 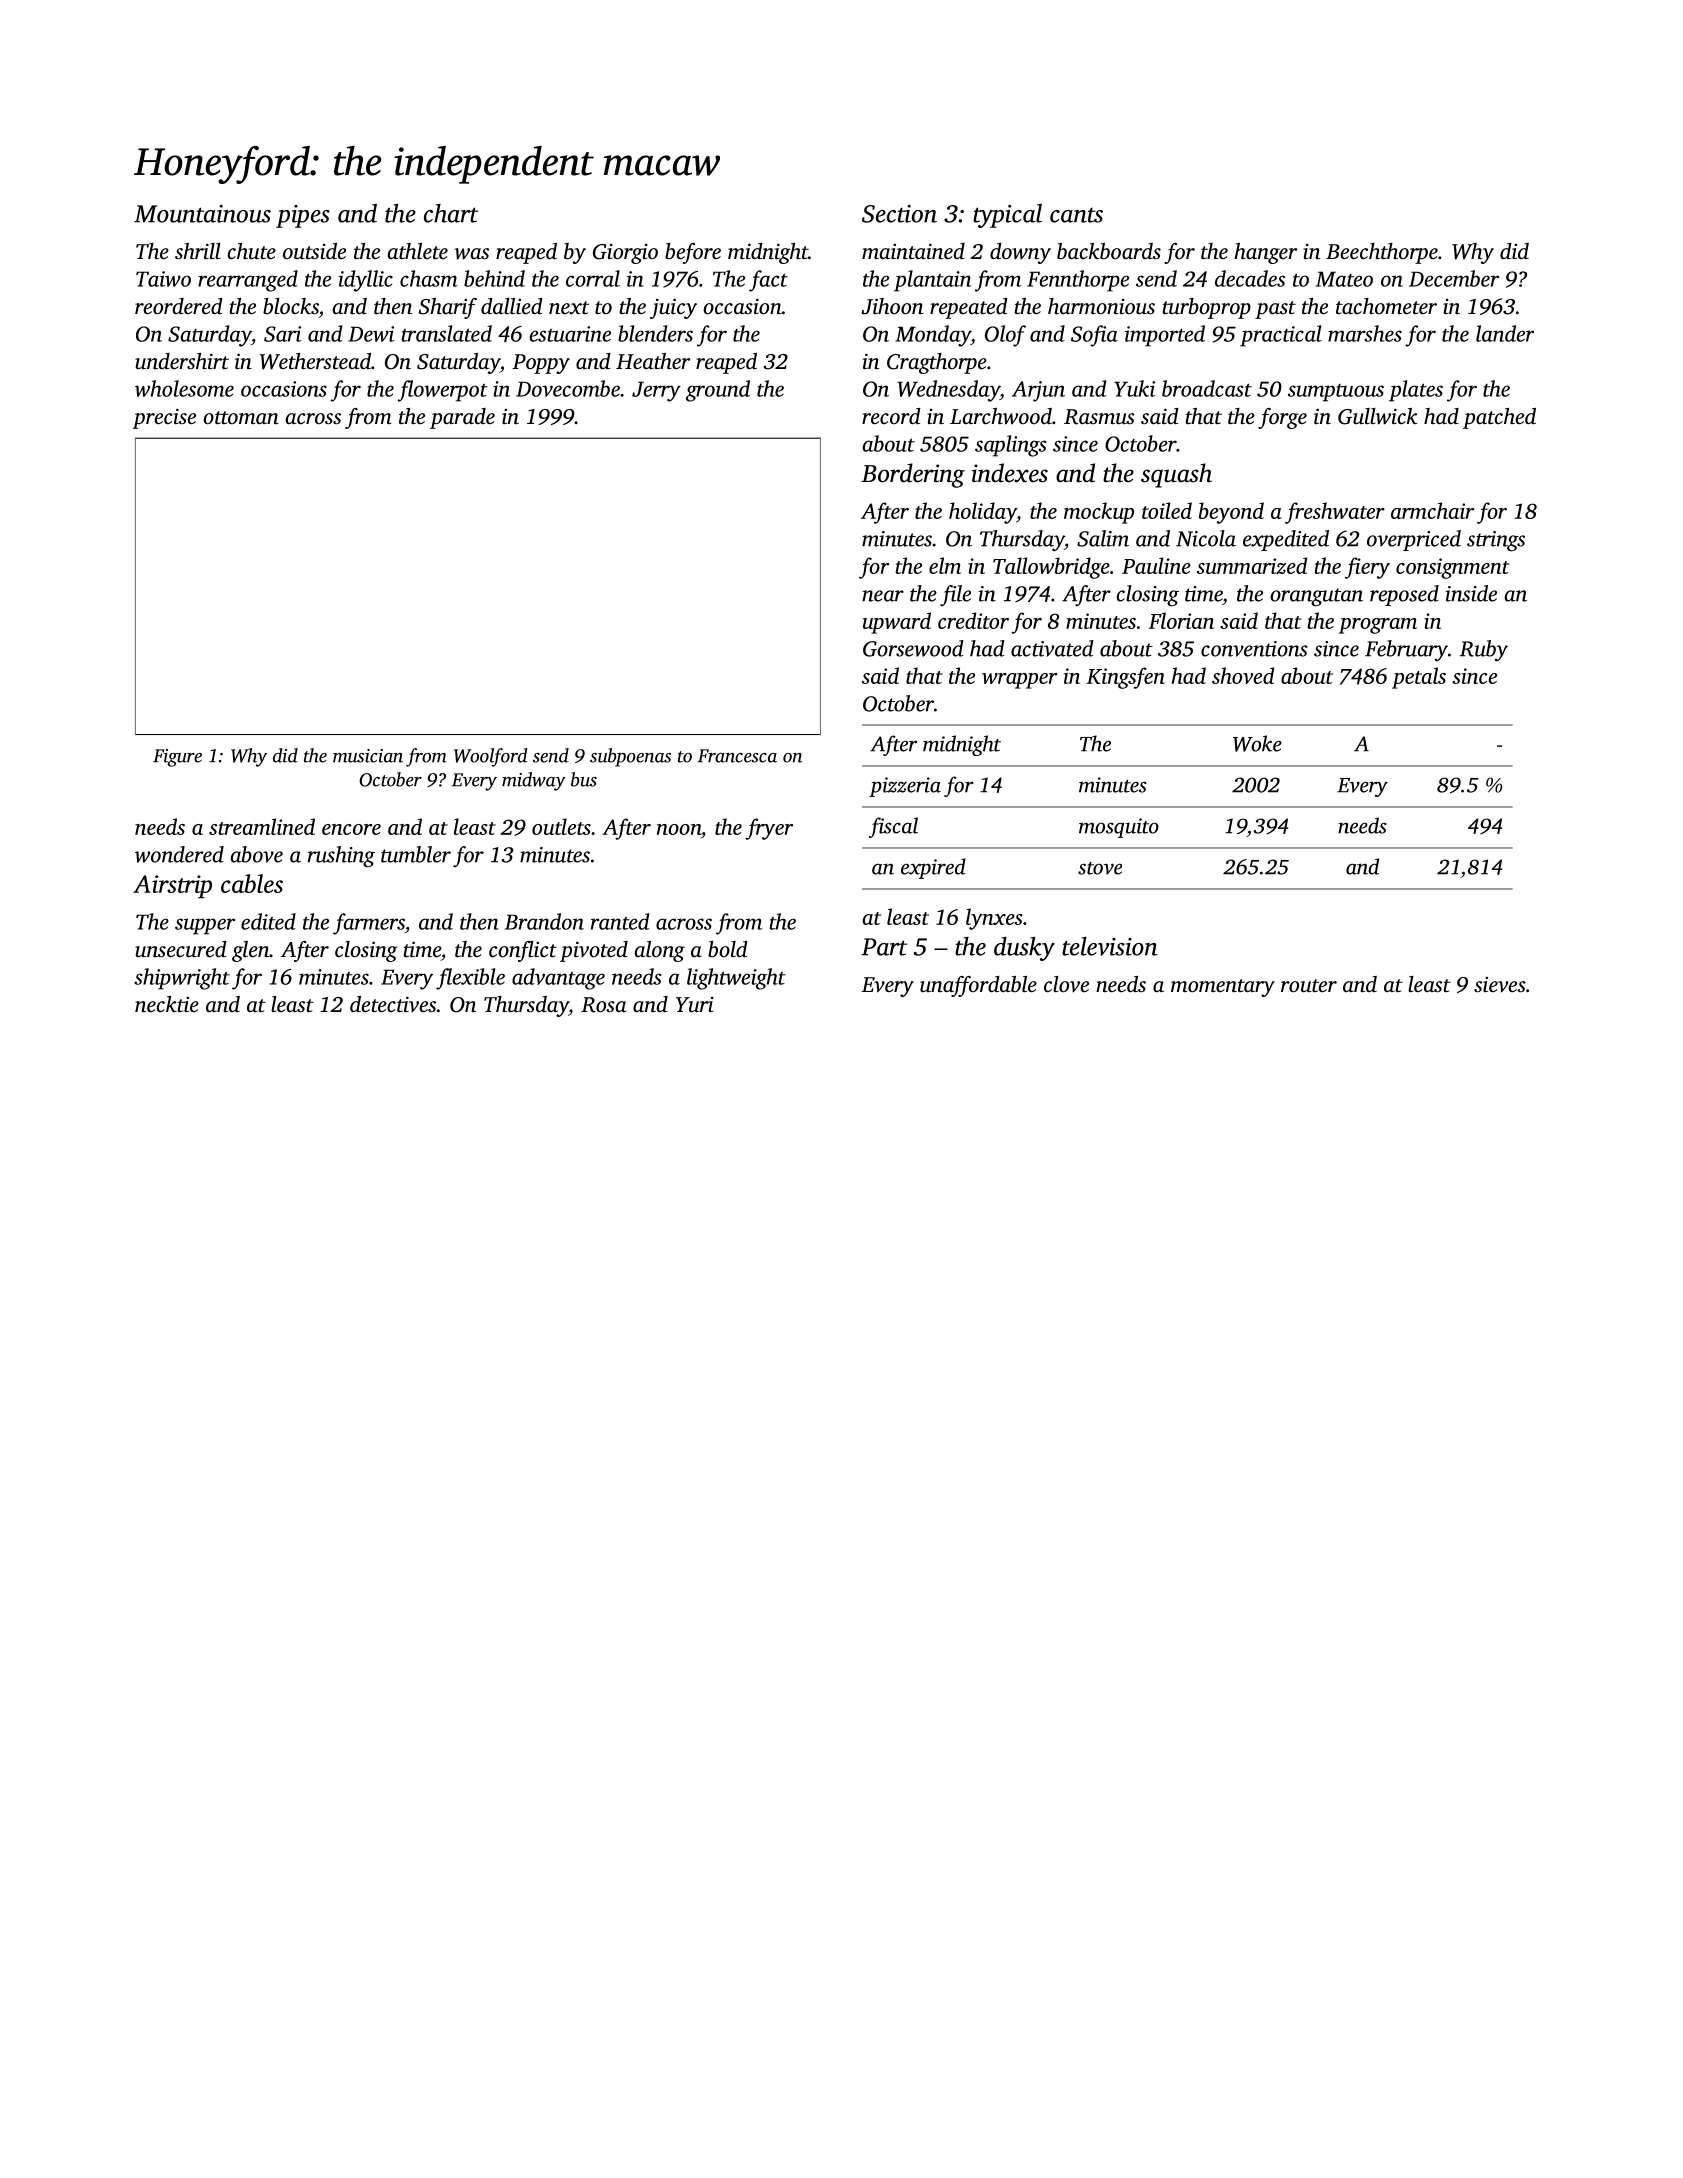 I want to click on parade, so click(x=462, y=418).
